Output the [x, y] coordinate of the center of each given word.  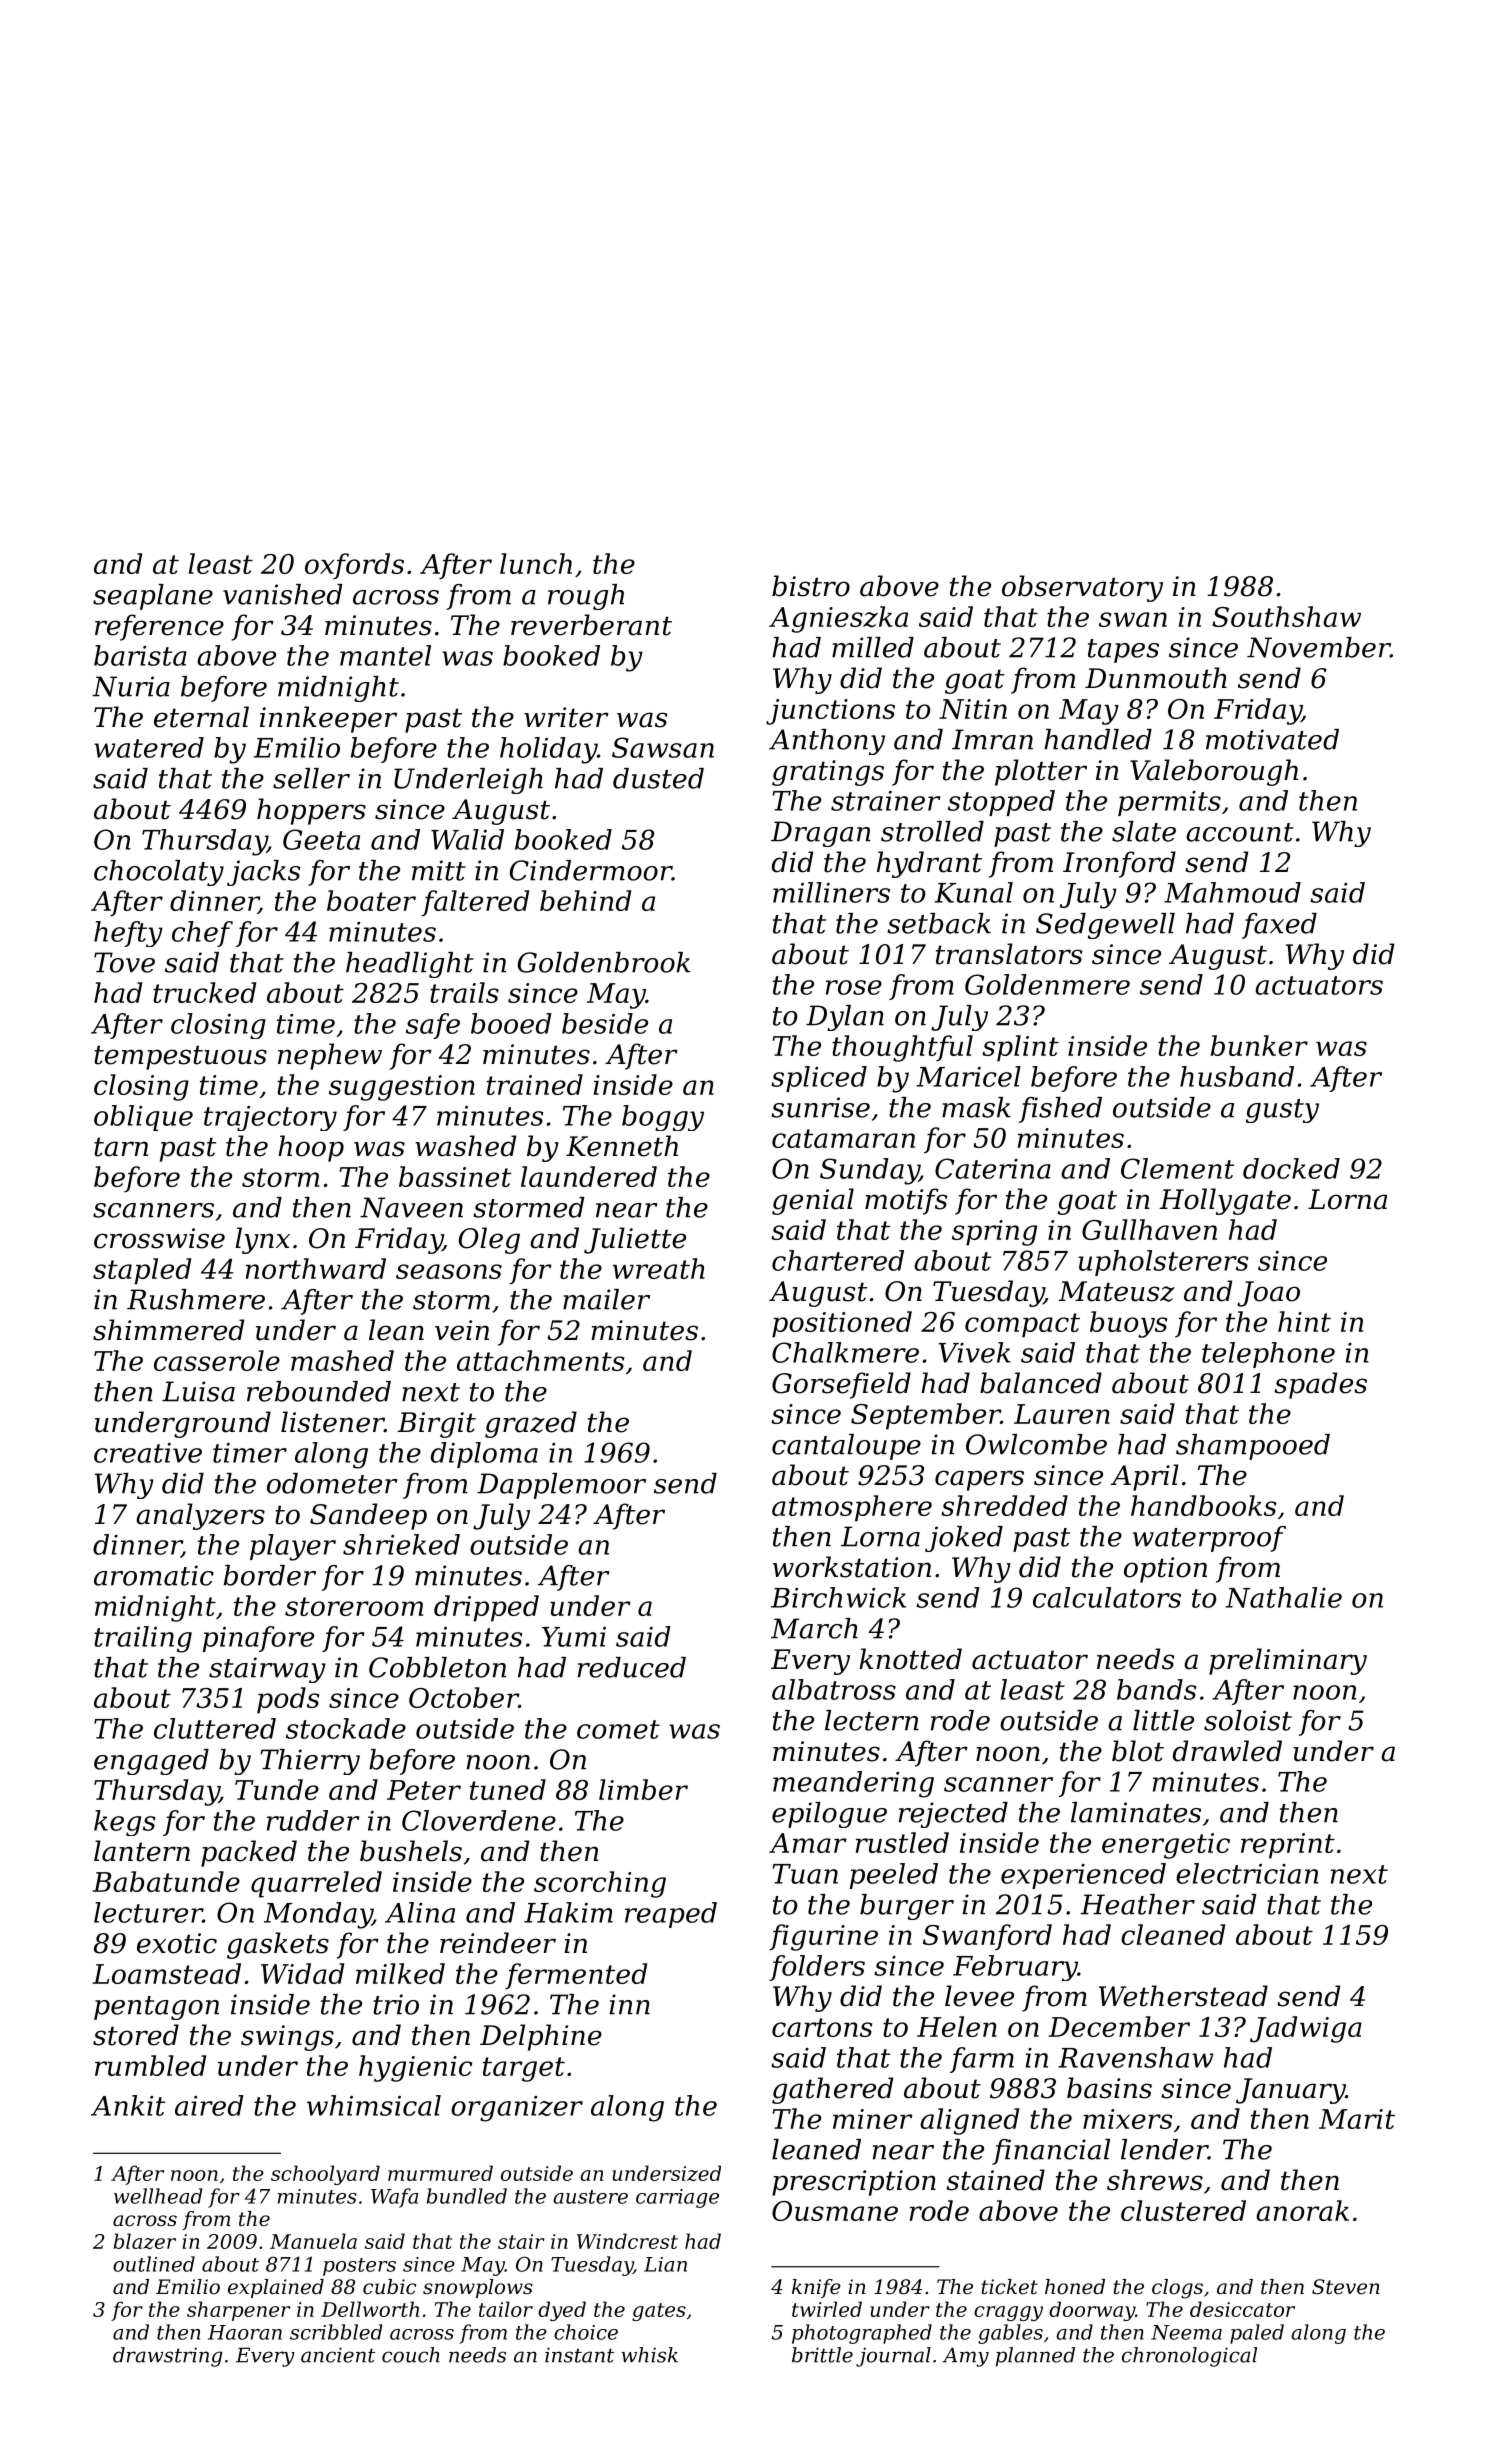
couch [411, 2355]
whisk [649, 2355]
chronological [1189, 2357]
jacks [264, 873]
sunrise [820, 1107]
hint [1304, 1321]
